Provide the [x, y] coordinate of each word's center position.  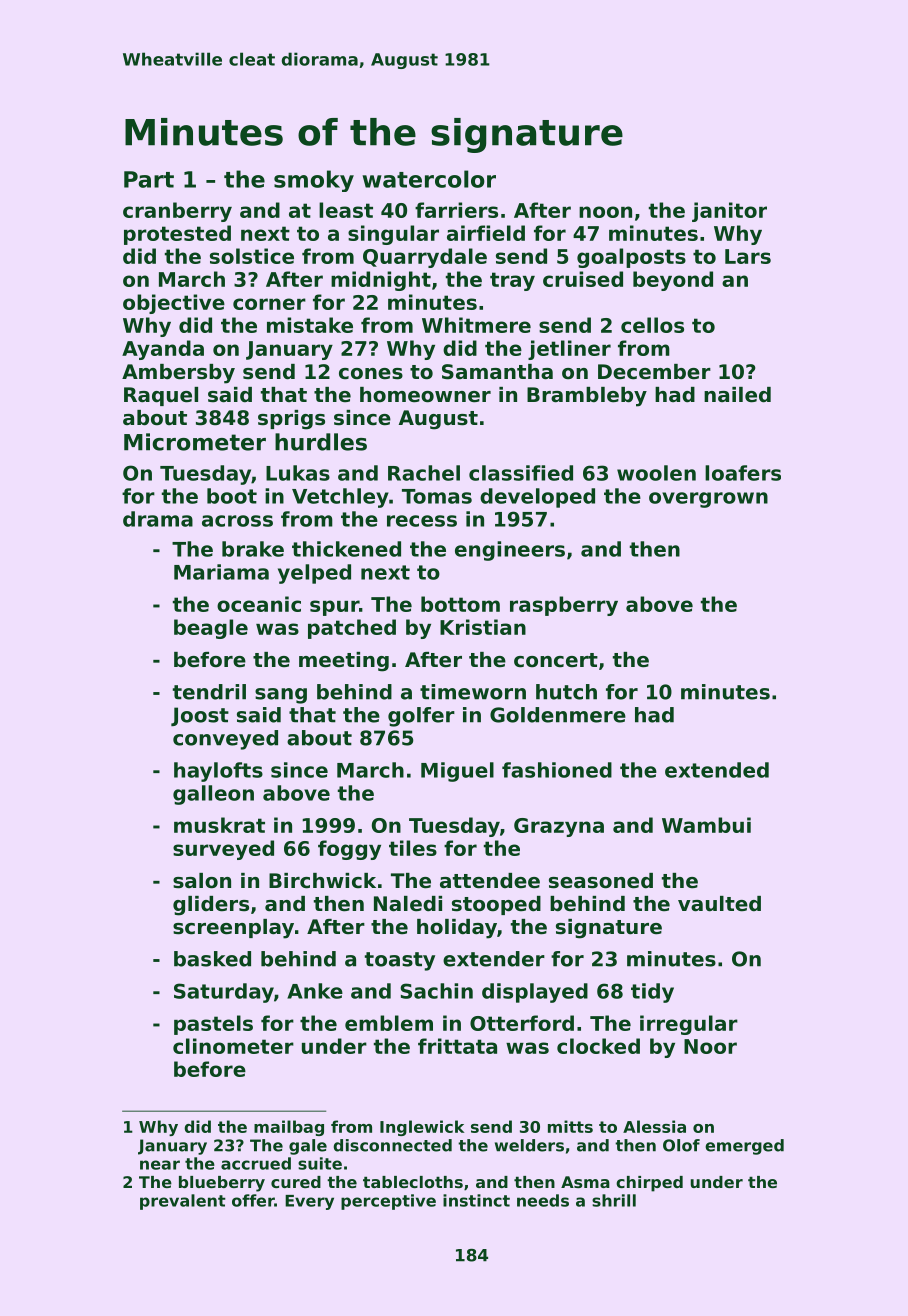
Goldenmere [558, 715]
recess [422, 521]
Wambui [706, 825]
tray [512, 281]
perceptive [388, 1202]
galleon [213, 795]
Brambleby [587, 397]
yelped [314, 574]
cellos [652, 325]
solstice [252, 256]
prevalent [183, 1202]
